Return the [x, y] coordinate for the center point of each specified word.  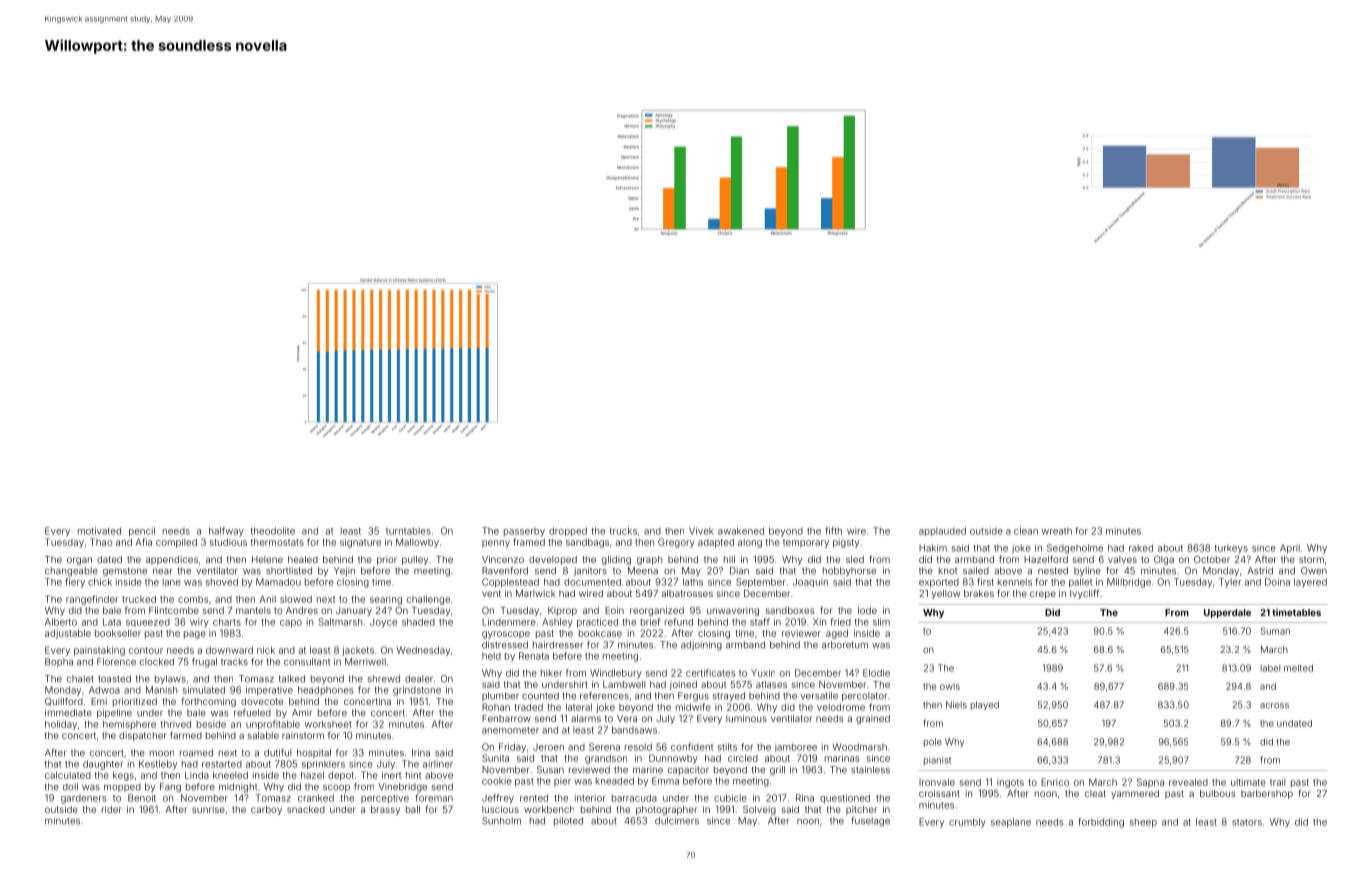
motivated [99, 531]
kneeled [230, 775]
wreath [1057, 531]
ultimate [1248, 782]
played [985, 705]
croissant [939, 793]
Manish [161, 690]
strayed [729, 696]
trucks [623, 531]
